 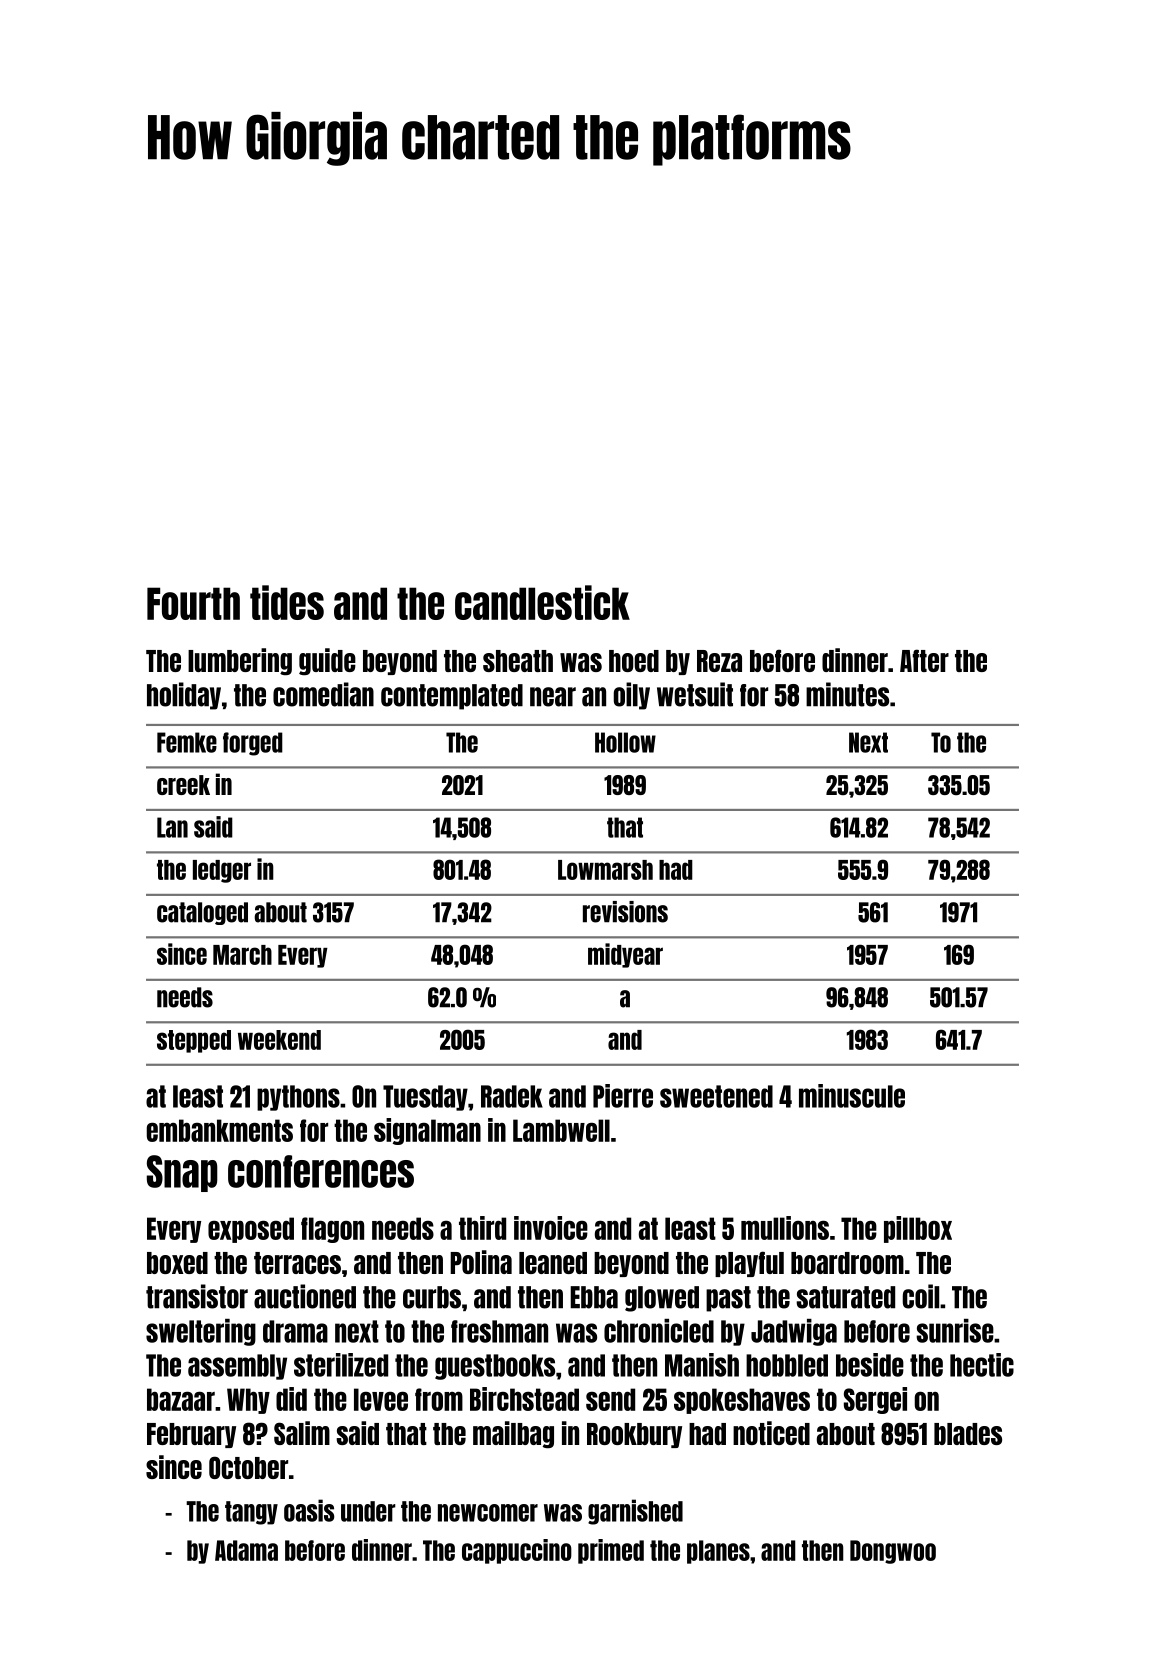 What do you see at coordinates (847, 694) in the screenshot?
I see `minutes` at bounding box center [847, 694].
